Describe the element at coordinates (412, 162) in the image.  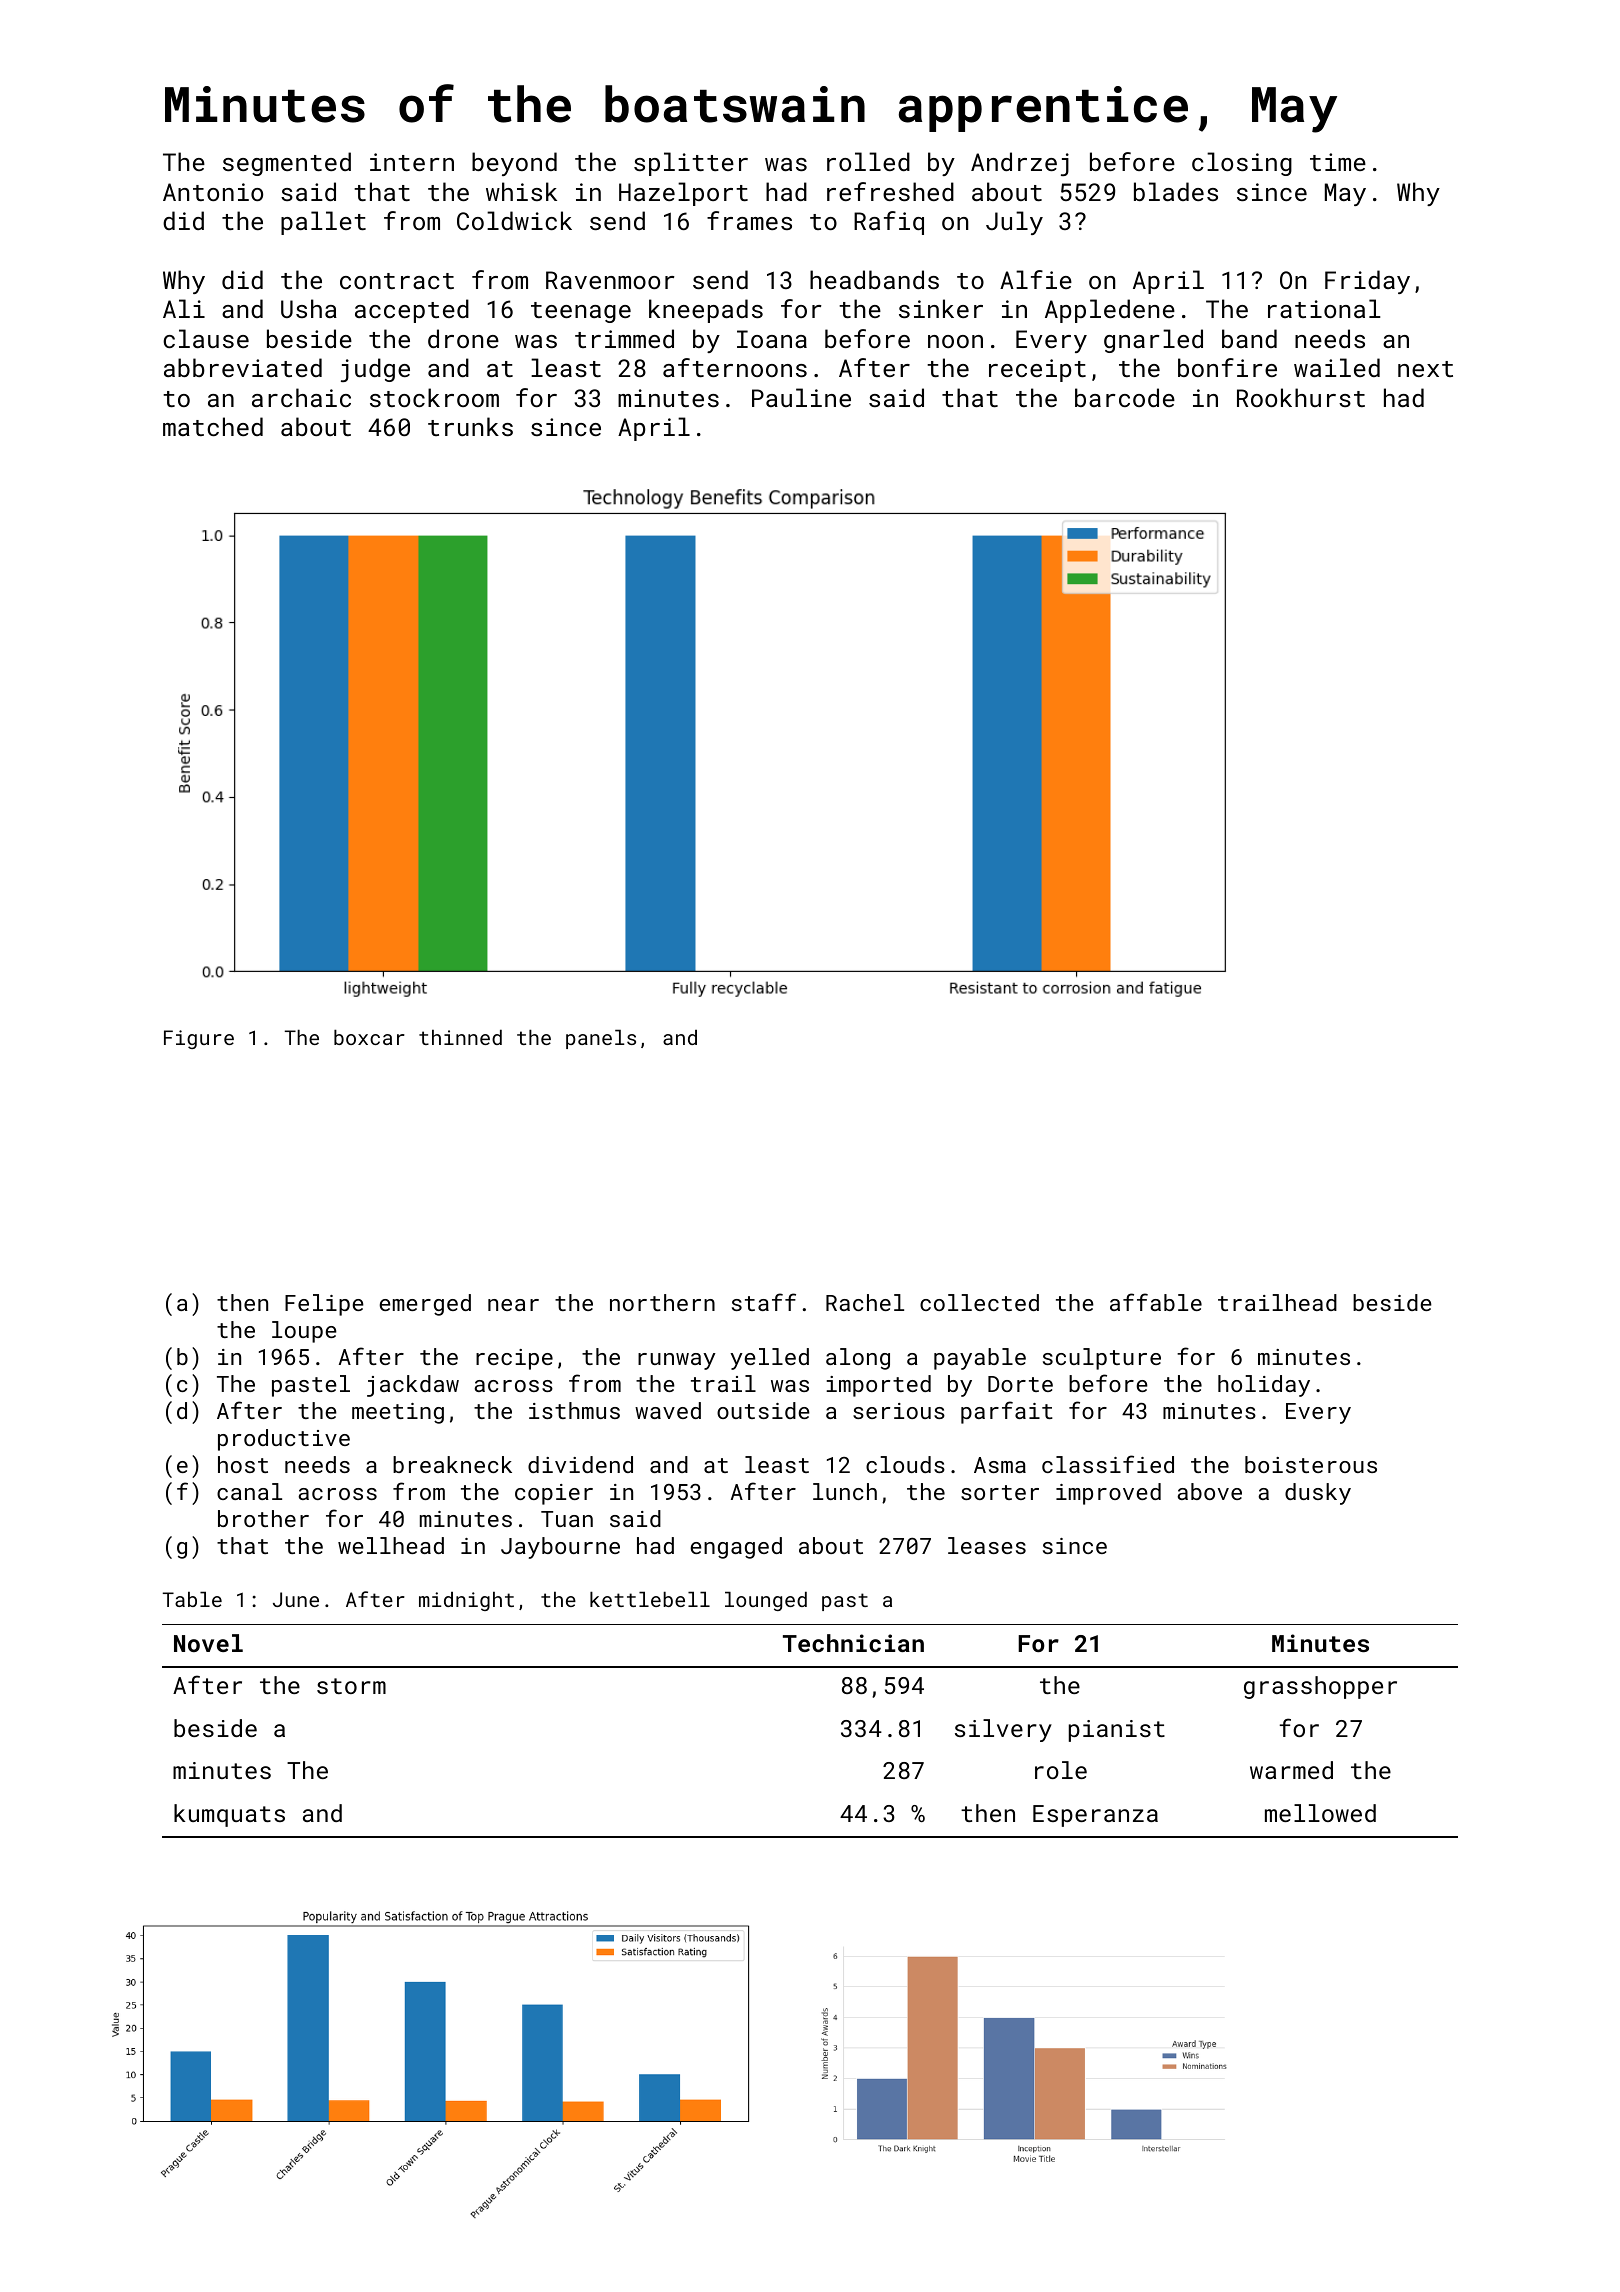
I see `intern` at that location.
